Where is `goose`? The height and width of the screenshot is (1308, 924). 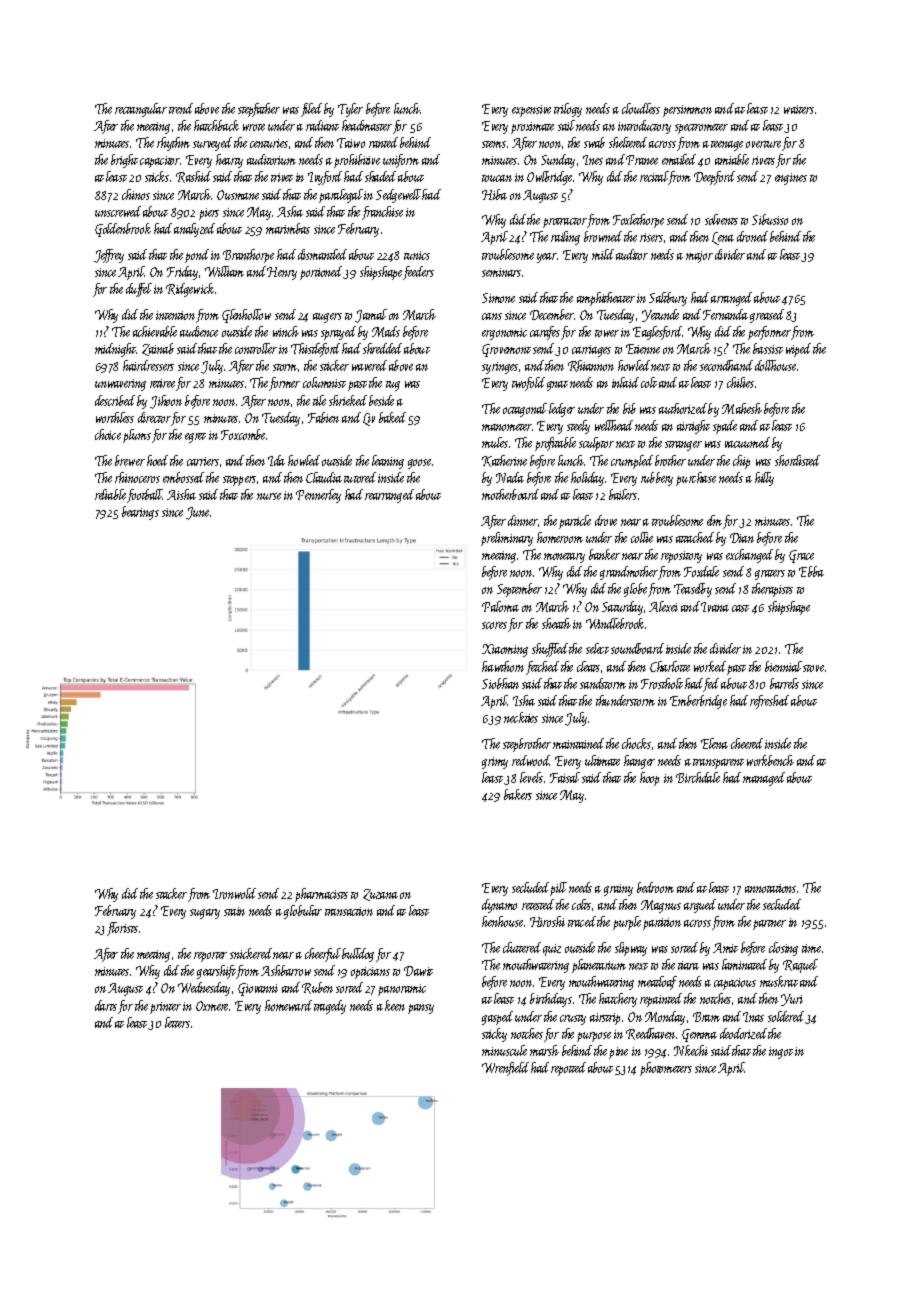
goose is located at coordinates (419, 464).
